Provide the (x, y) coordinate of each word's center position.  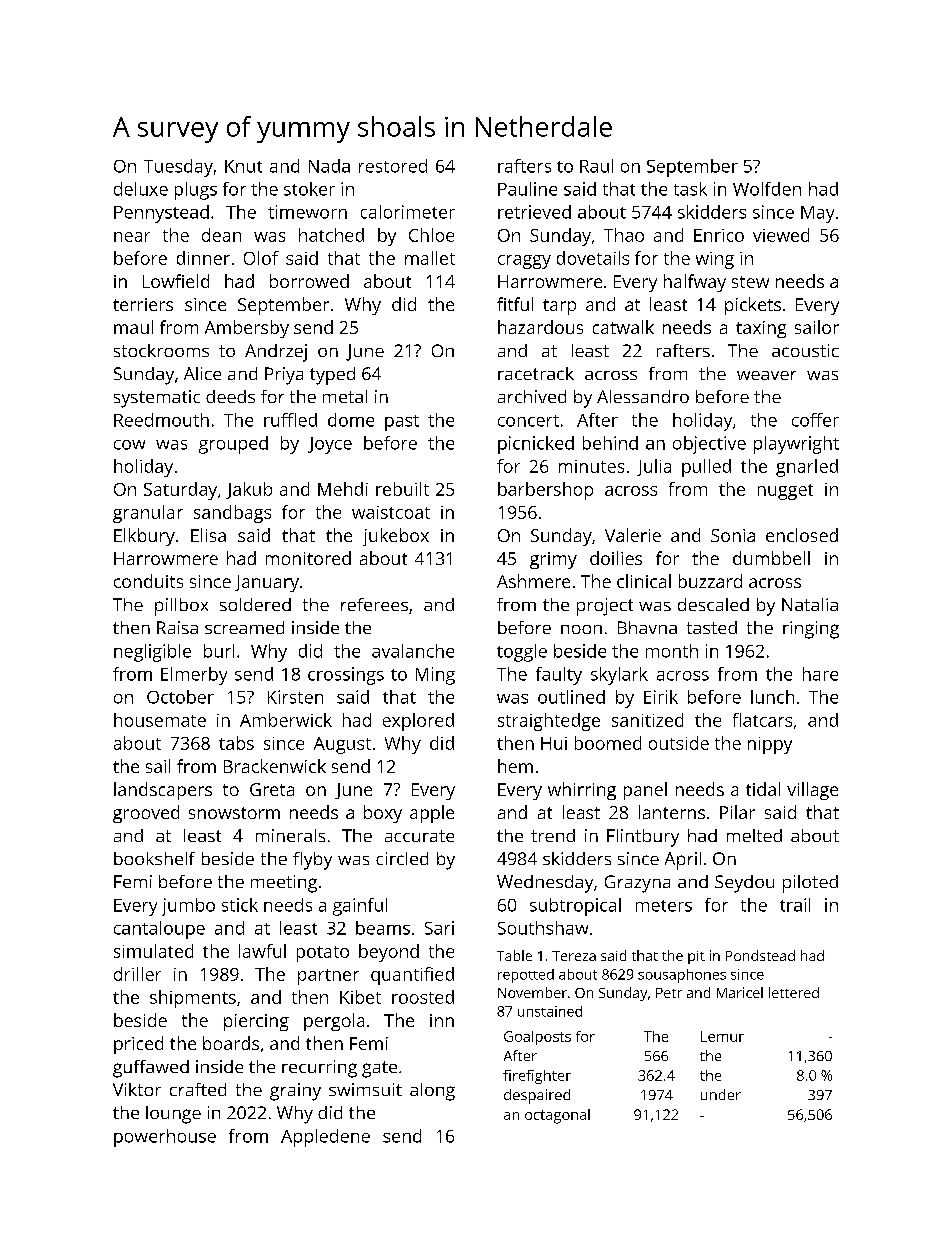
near (132, 237)
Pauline (527, 189)
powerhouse (165, 1138)
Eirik (661, 697)
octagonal (557, 1116)
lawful (262, 951)
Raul (596, 166)
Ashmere (533, 581)
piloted (810, 884)
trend (553, 835)
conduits (148, 581)
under (721, 1094)
